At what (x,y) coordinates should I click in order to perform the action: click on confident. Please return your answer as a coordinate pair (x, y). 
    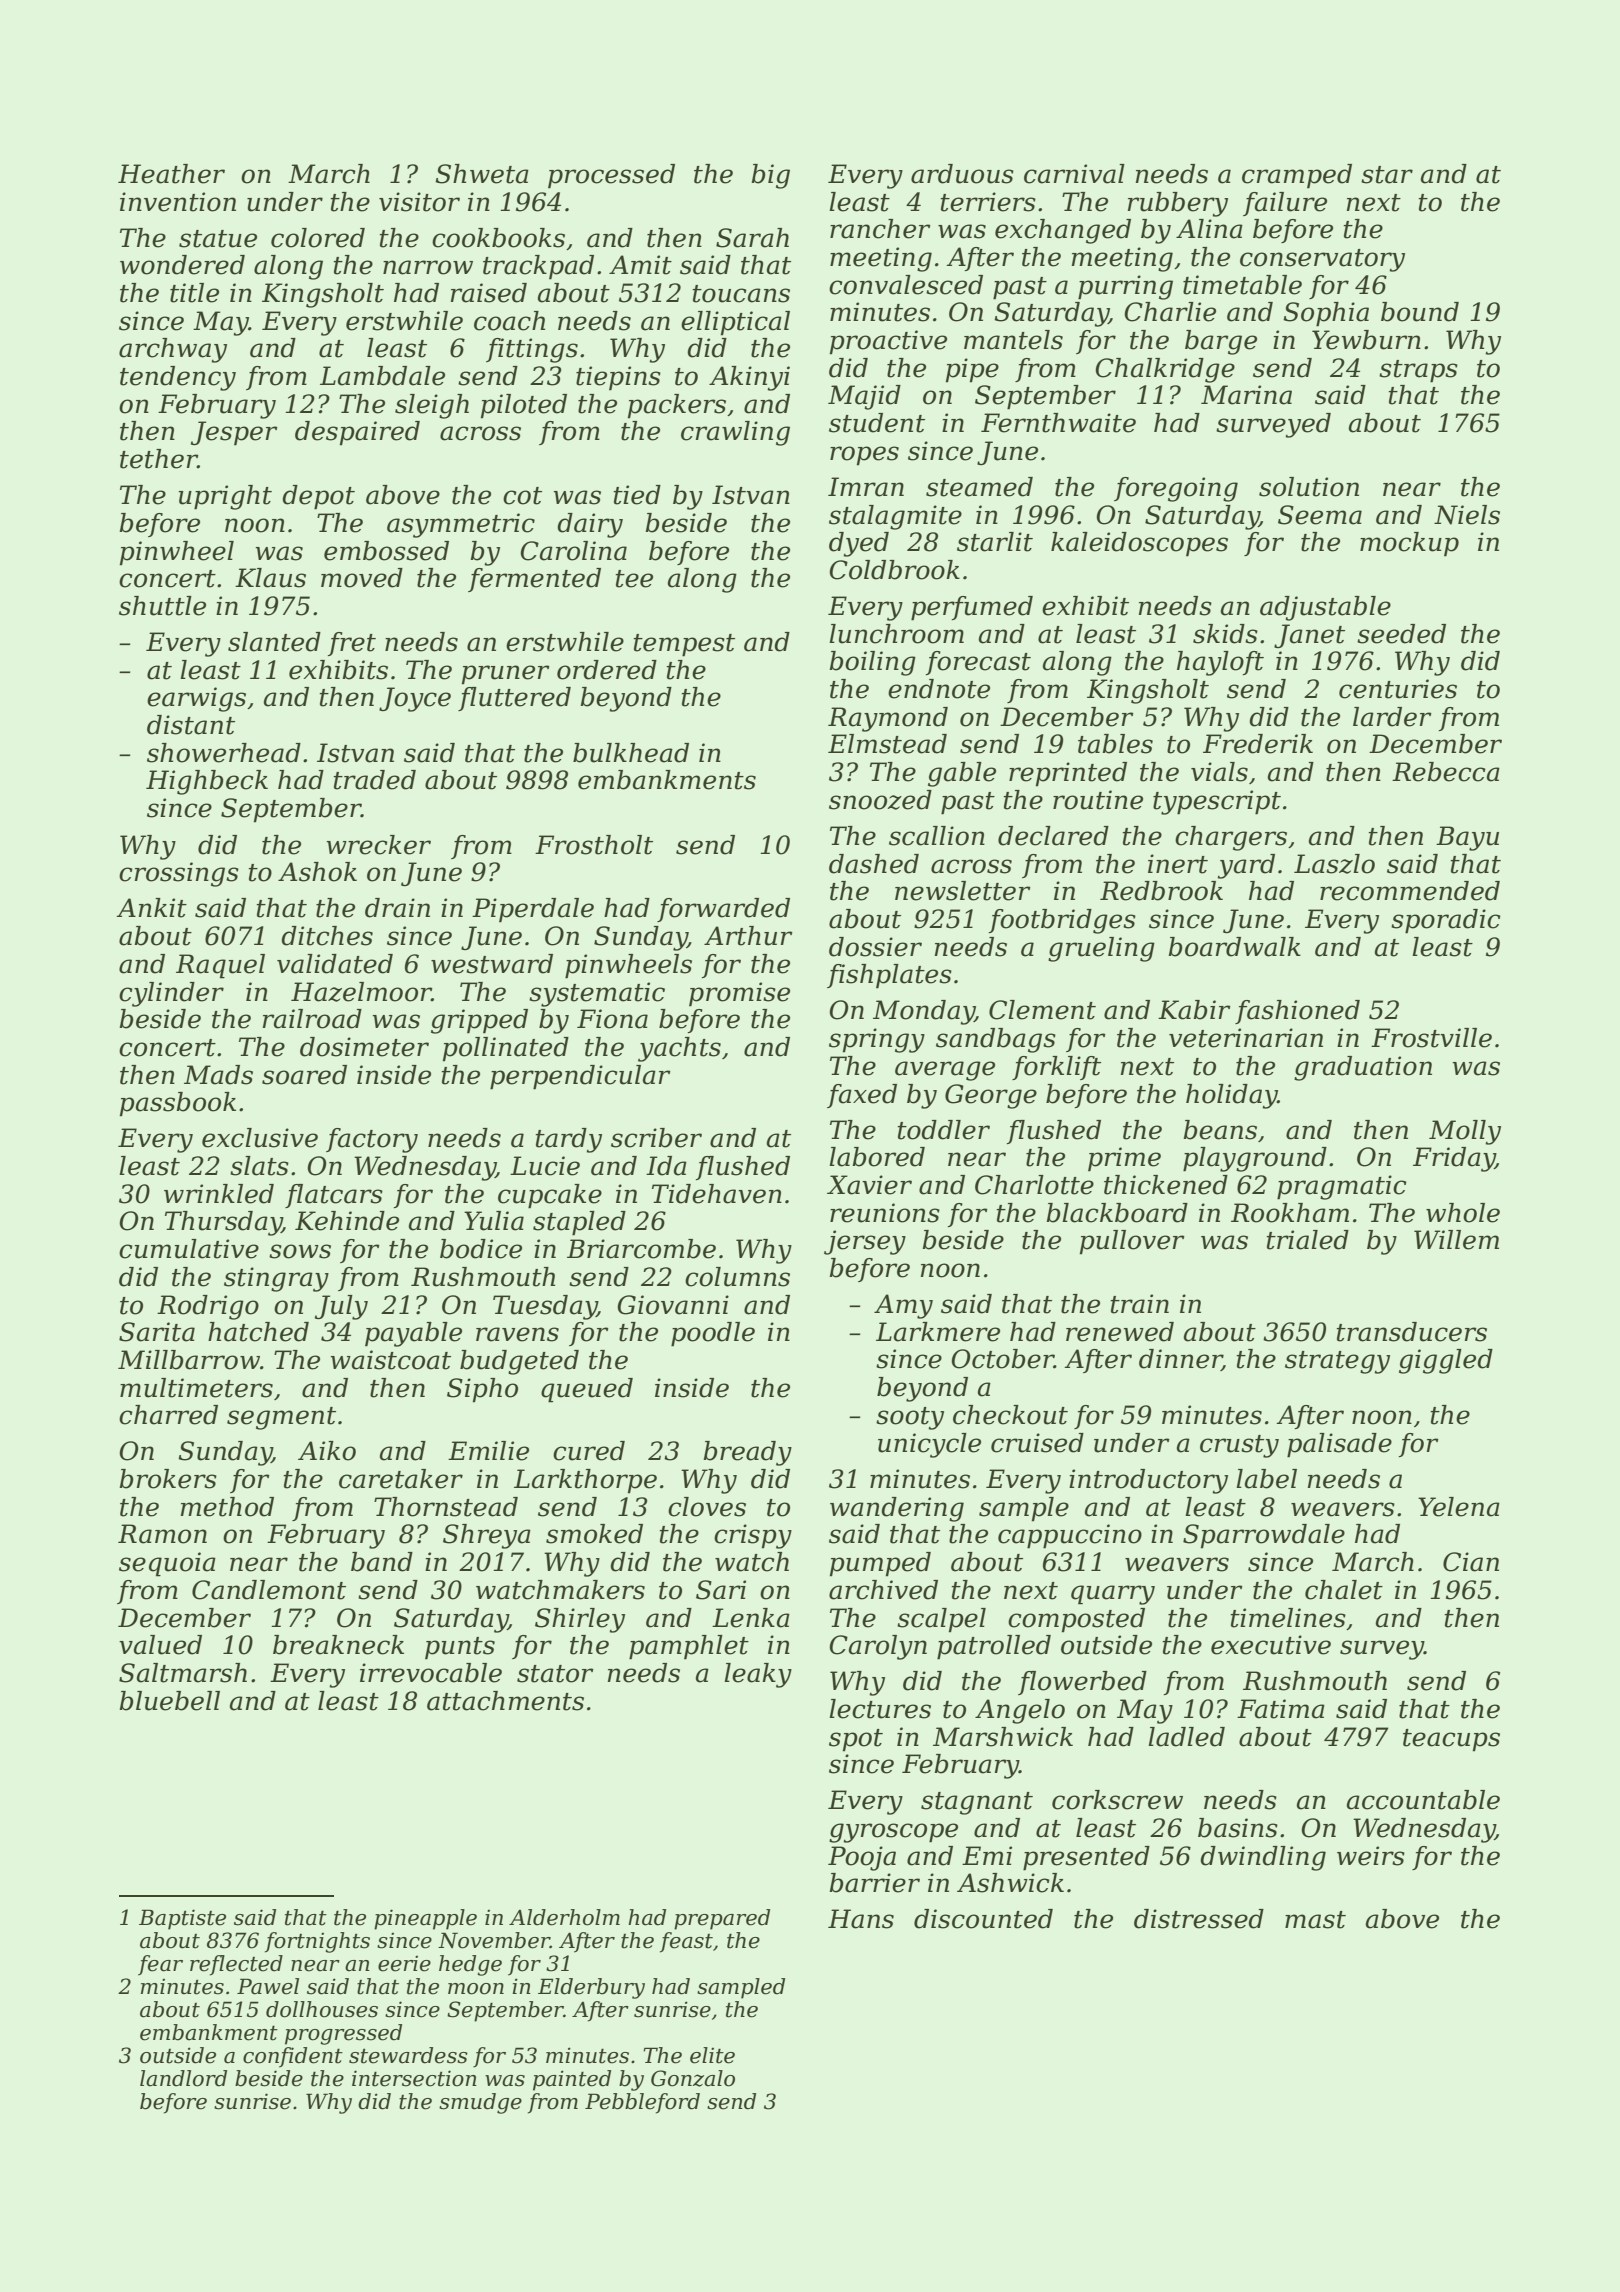
    Looking at the image, I should click on (293, 2057).
